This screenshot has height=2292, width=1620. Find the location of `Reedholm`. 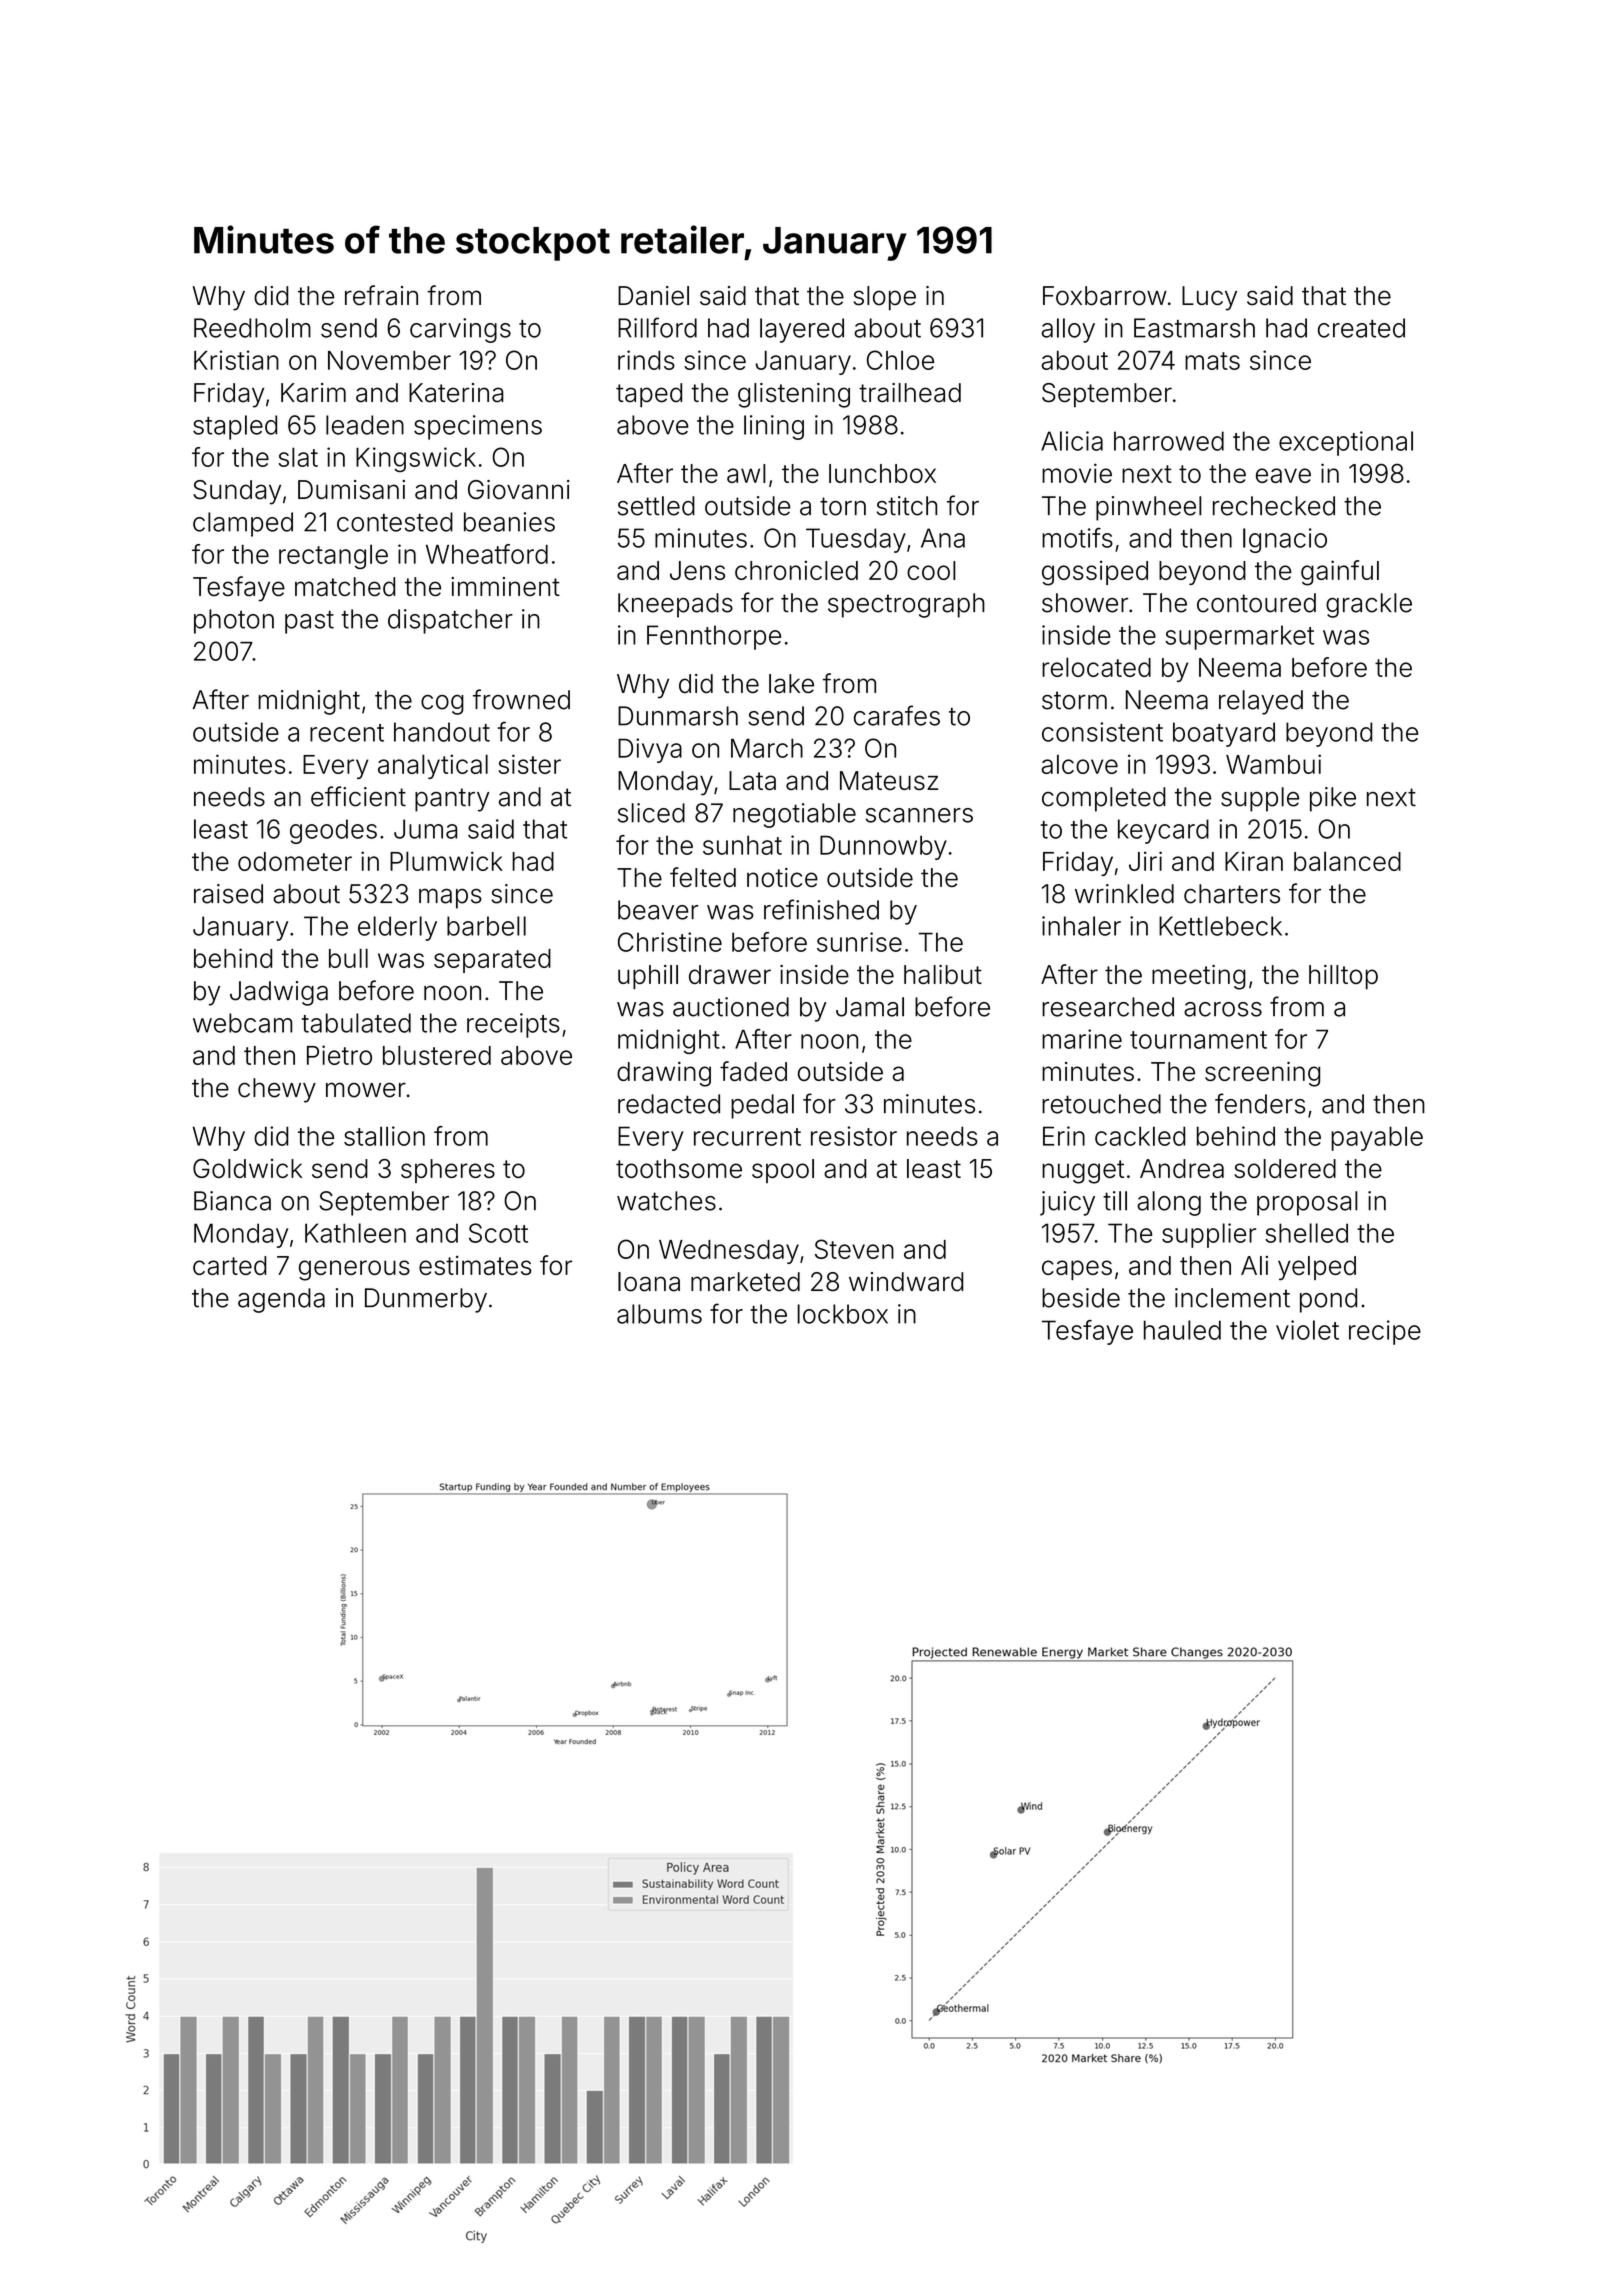

Reedholm is located at coordinates (252, 328).
